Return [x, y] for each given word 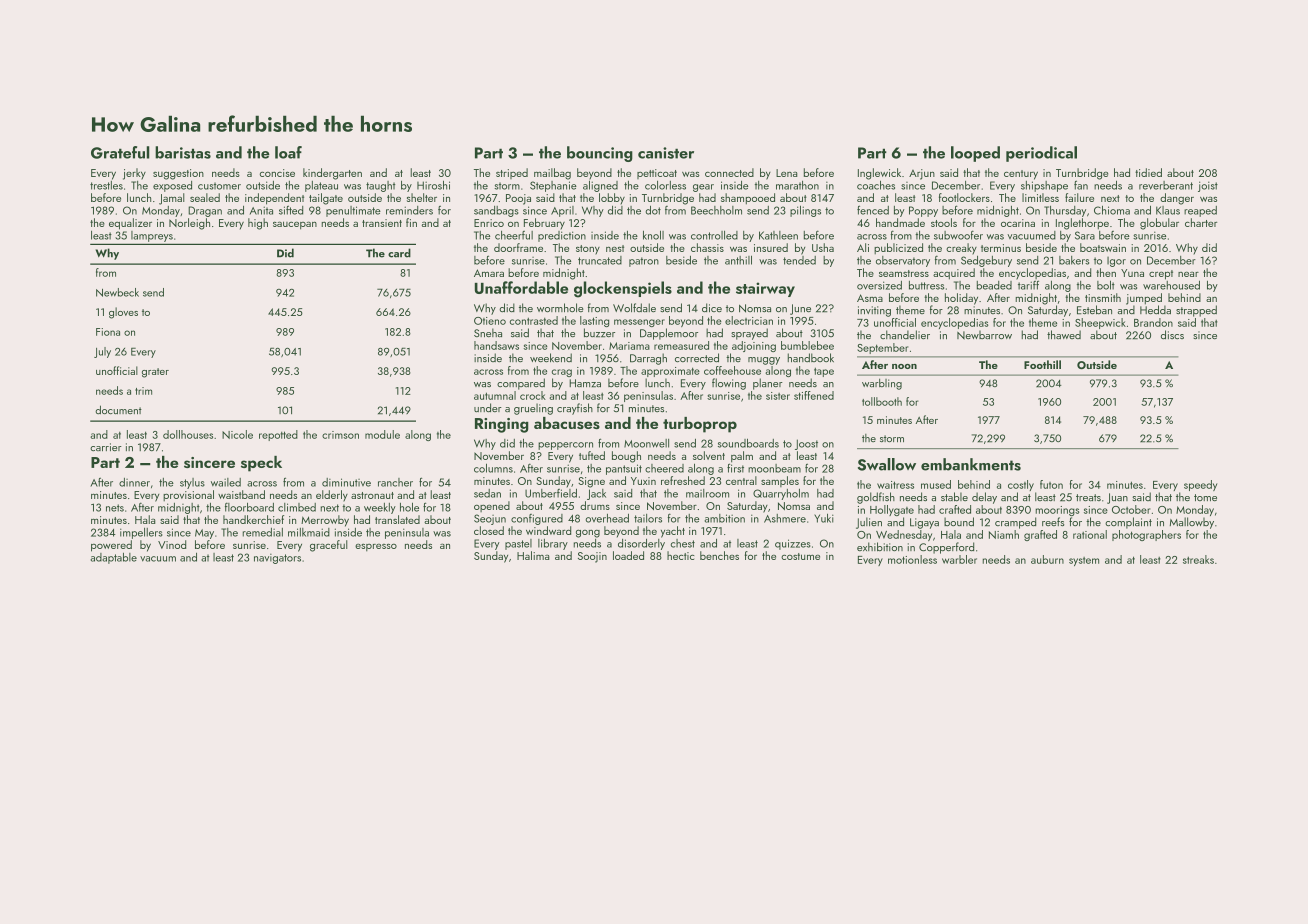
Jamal [172, 199]
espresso [376, 547]
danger [1177, 199]
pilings [805, 211]
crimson [340, 435]
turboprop [700, 425]
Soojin [592, 557]
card [399, 253]
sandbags [496, 211]
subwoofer [958, 235]
